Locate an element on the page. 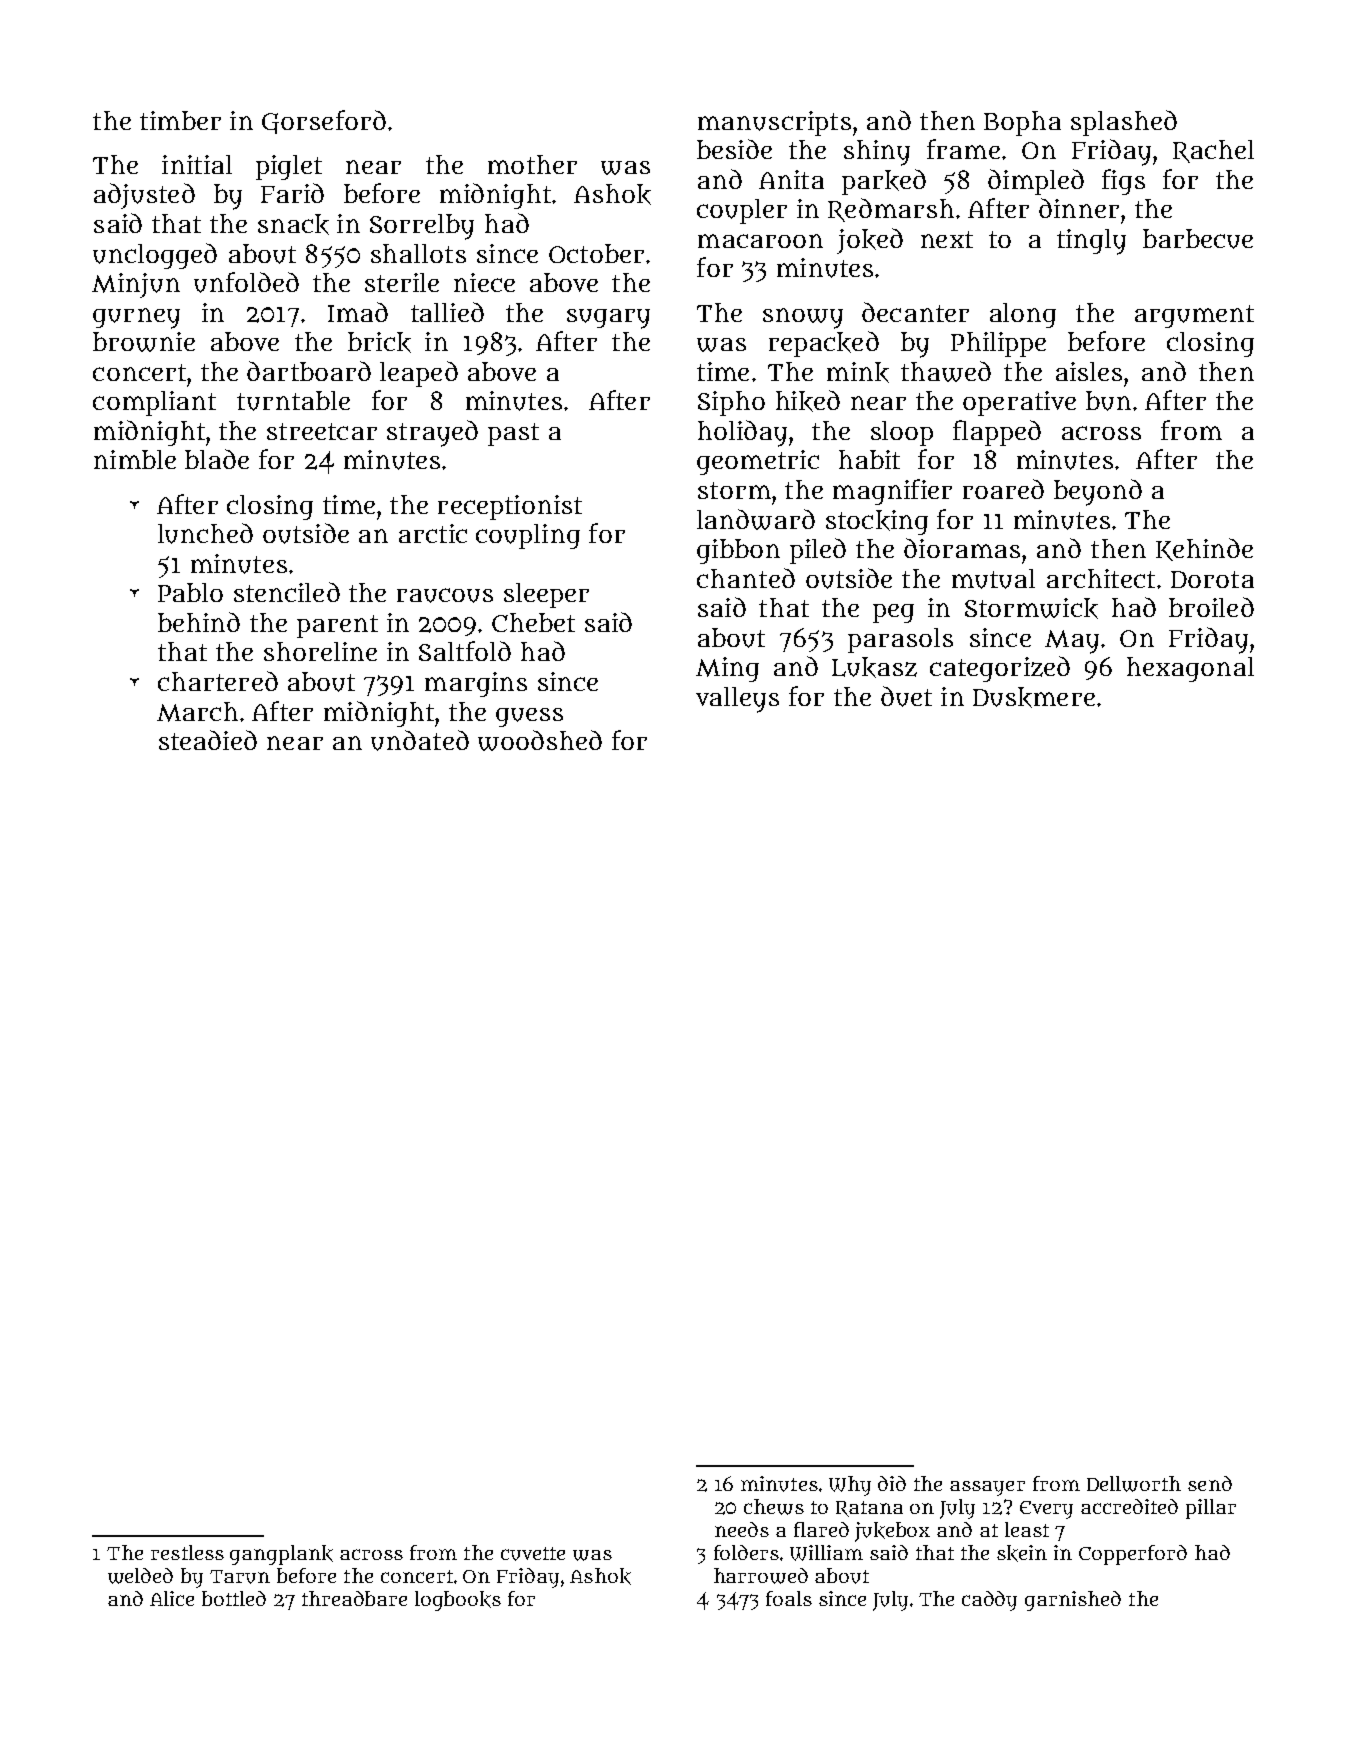 The height and width of the page is (1743, 1347). beyond is located at coordinates (1098, 492).
